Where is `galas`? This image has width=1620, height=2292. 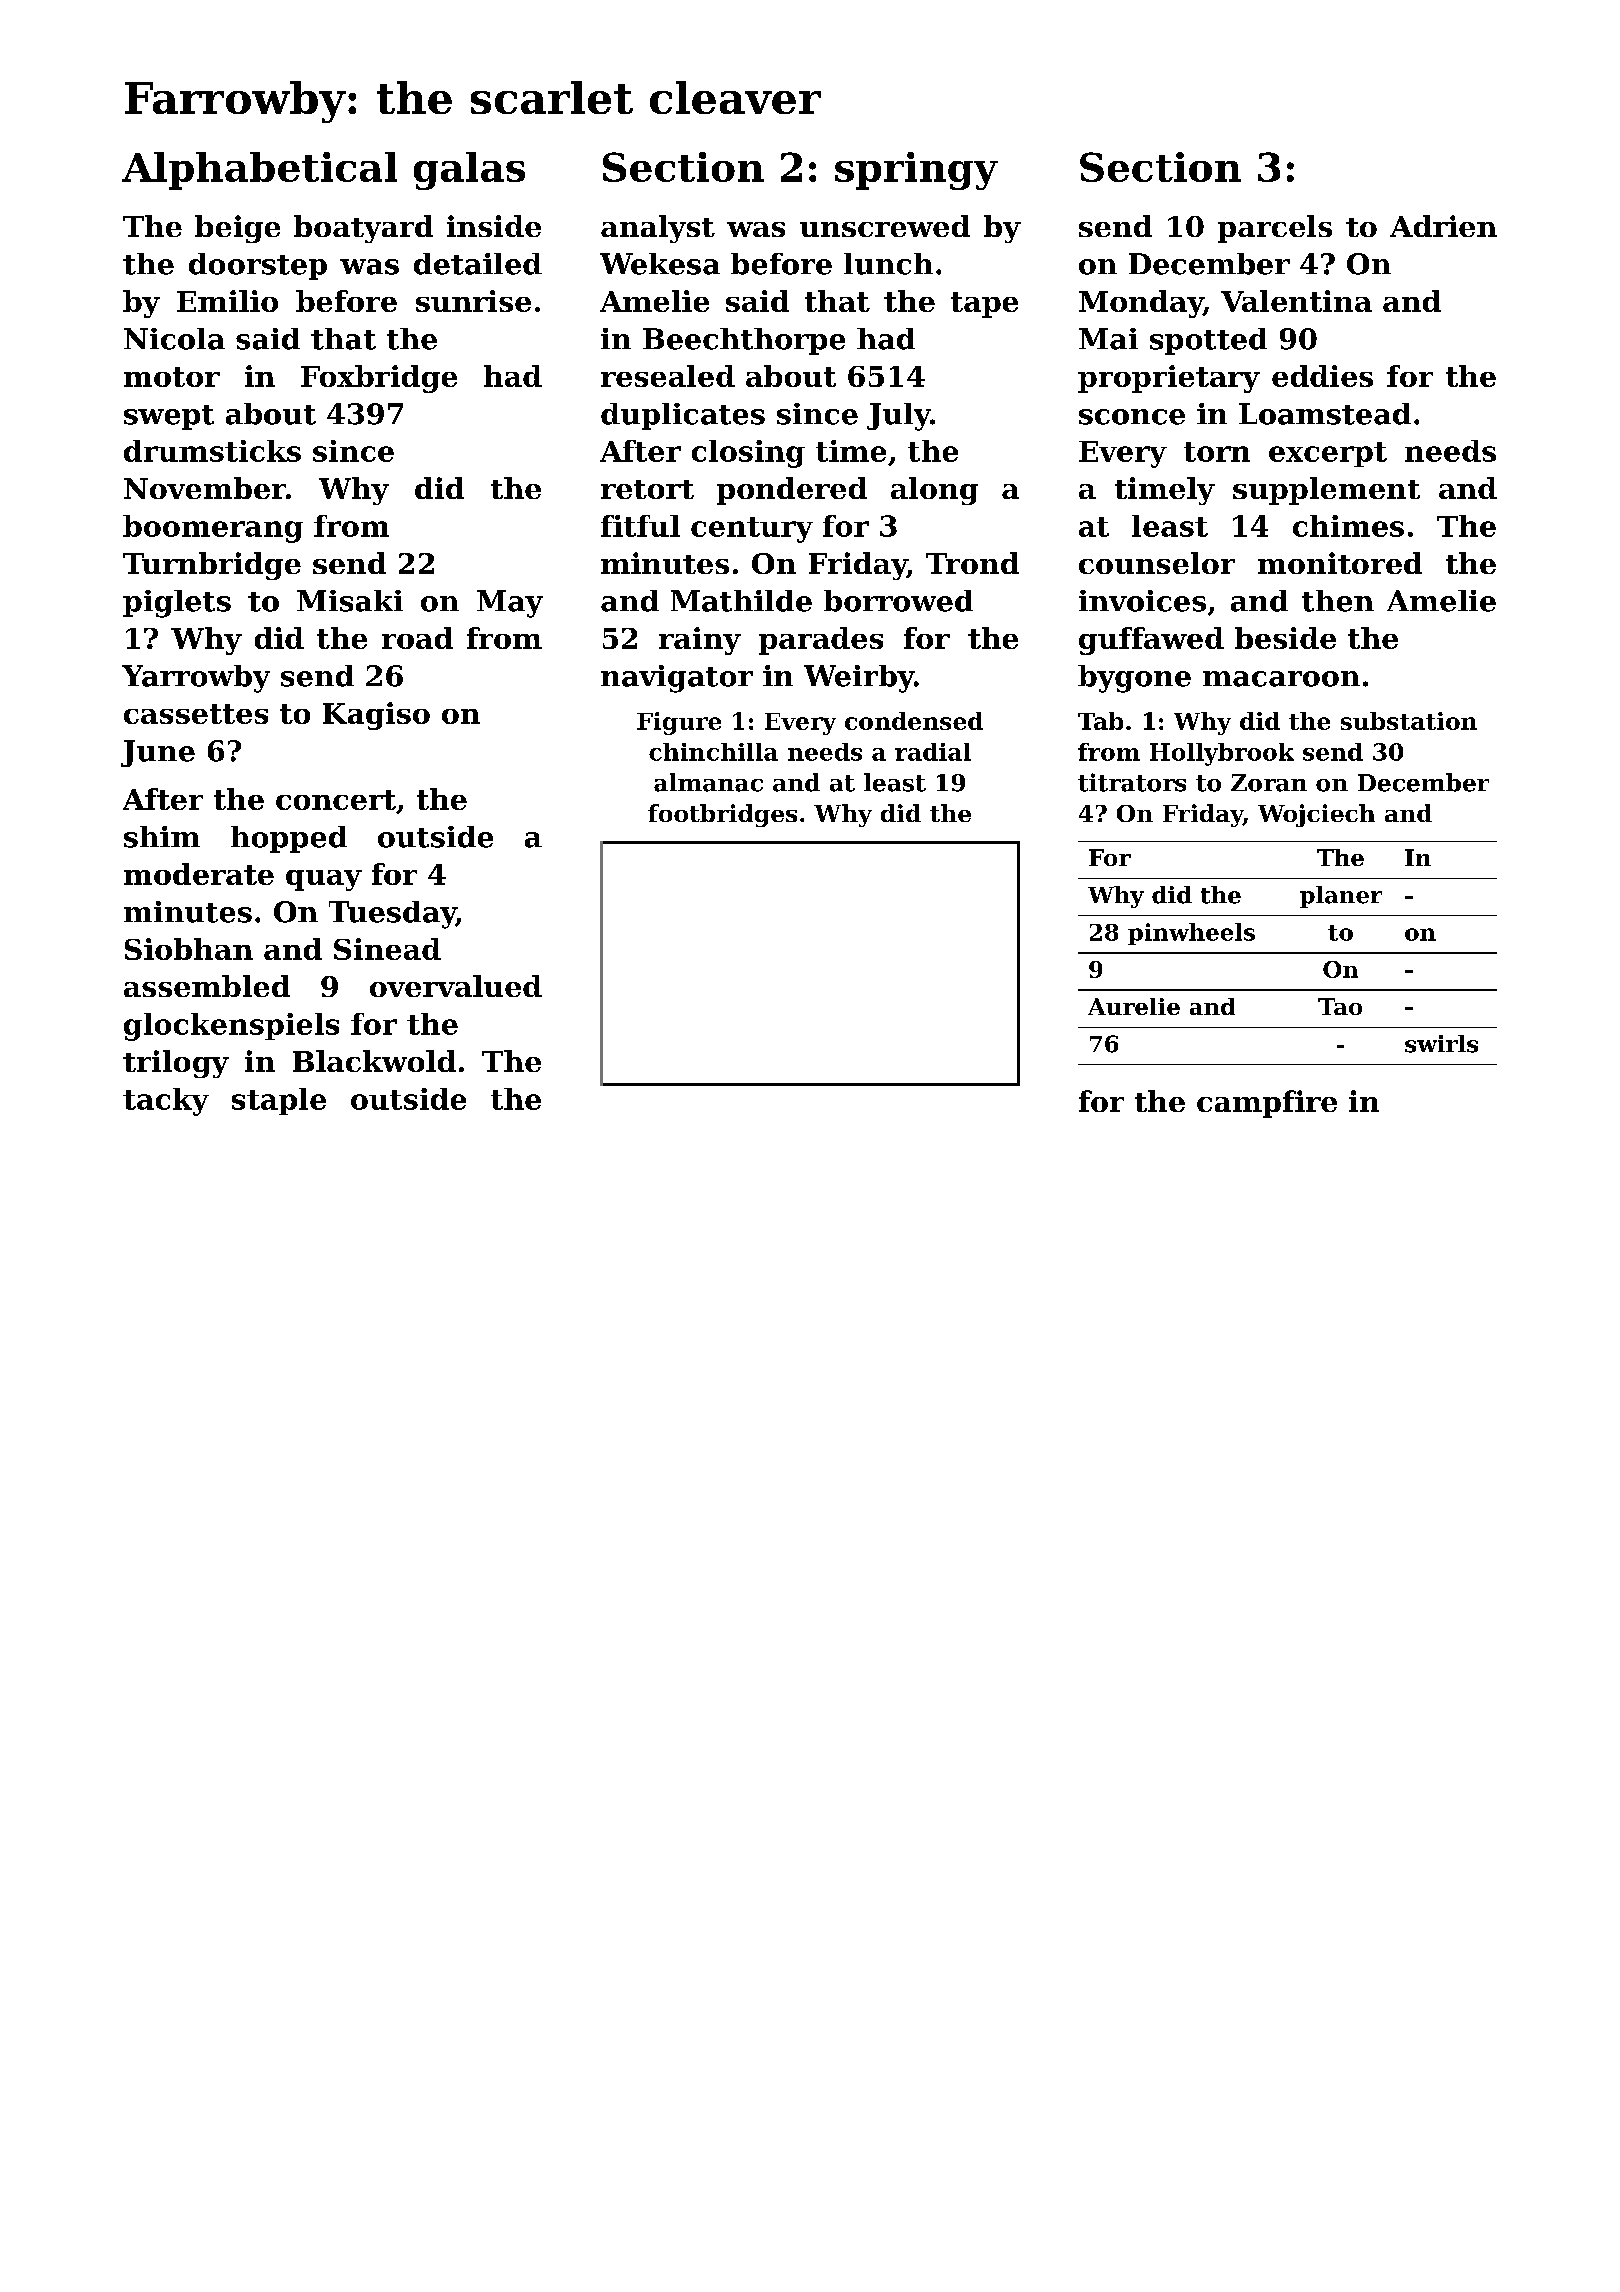
galas is located at coordinates (469, 171).
